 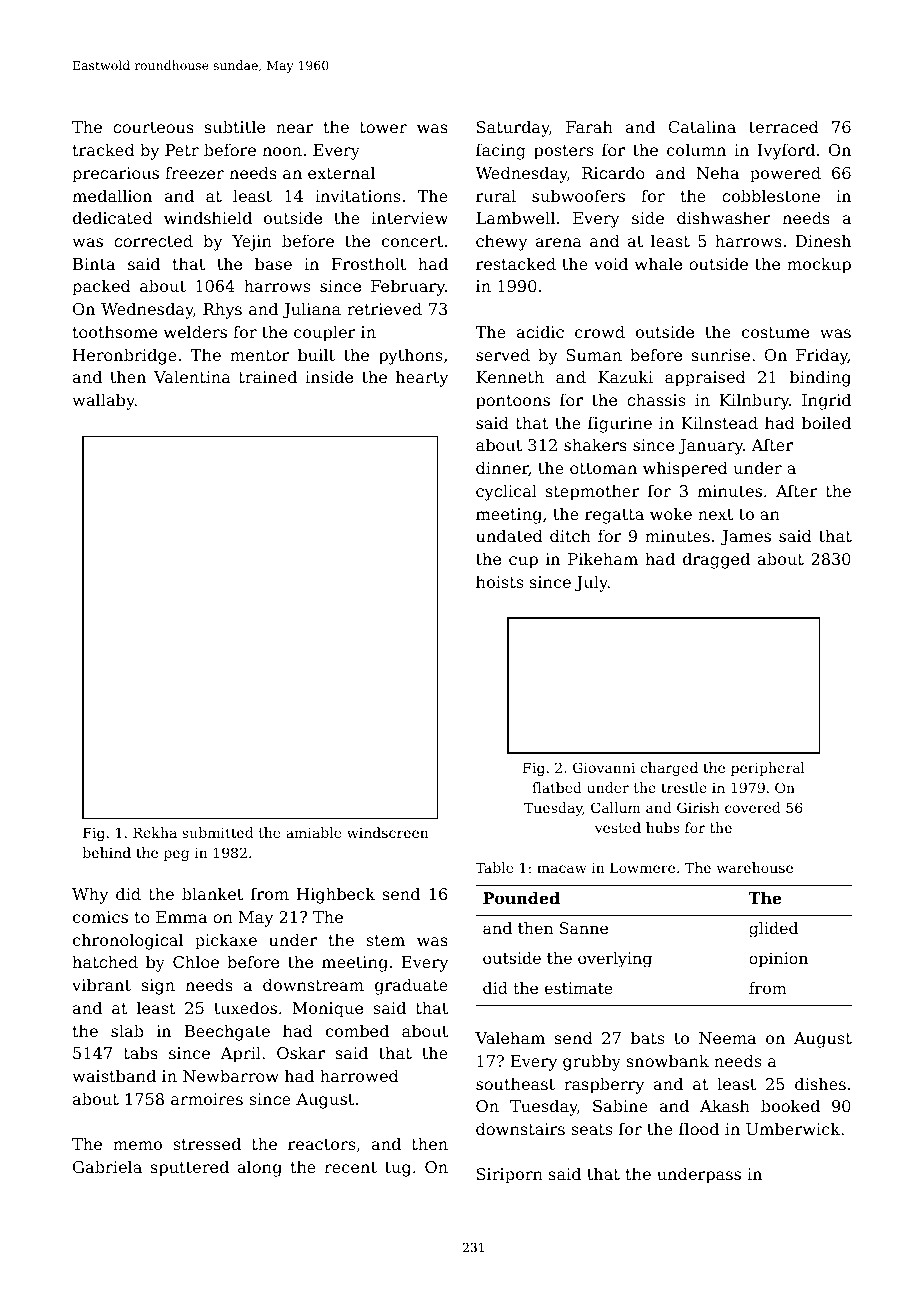 What do you see at coordinates (826, 422) in the screenshot?
I see `boiled` at bounding box center [826, 422].
